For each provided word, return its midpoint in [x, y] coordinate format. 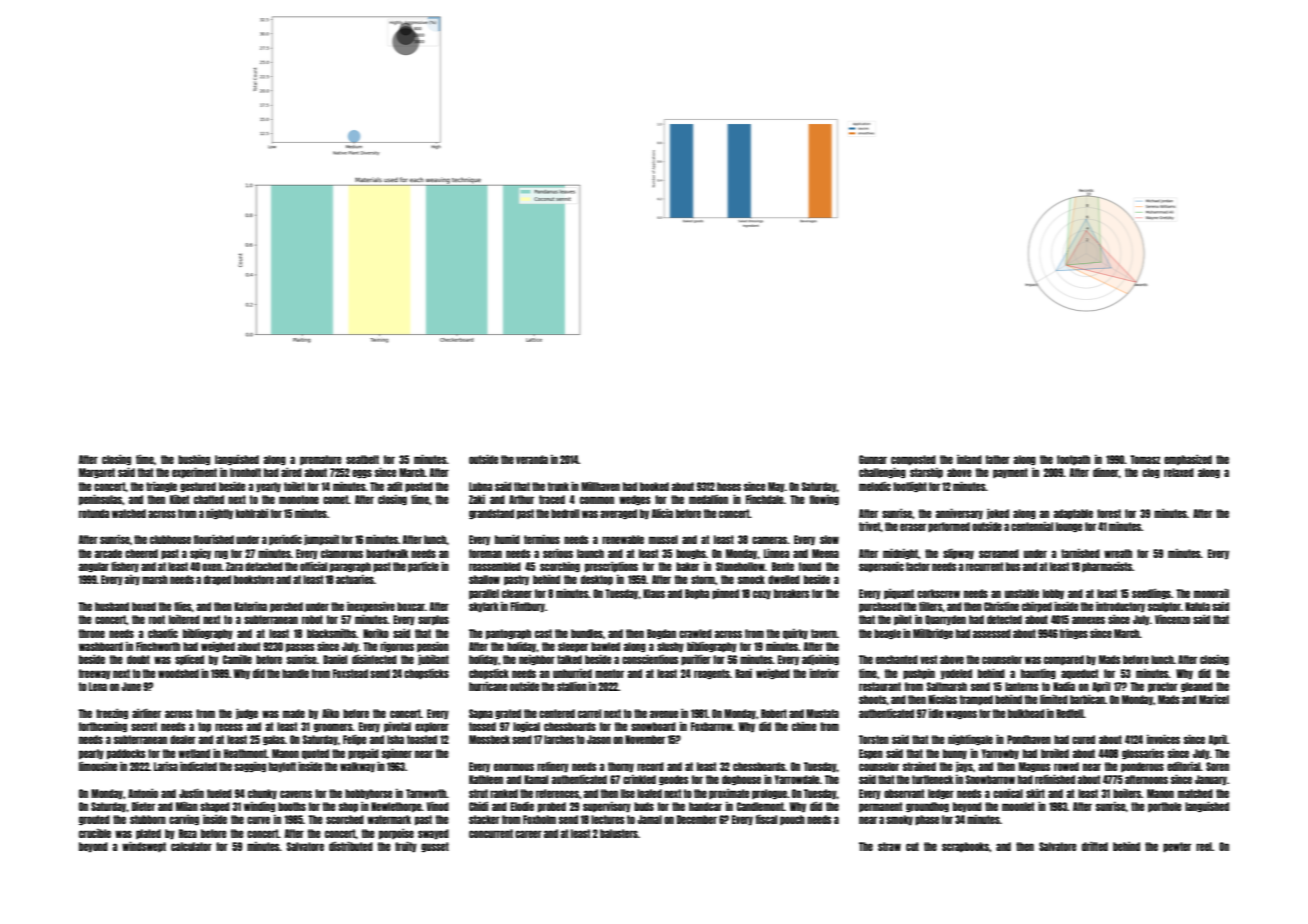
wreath [1118, 553]
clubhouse [170, 539]
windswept [144, 846]
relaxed [1179, 472]
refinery [553, 767]
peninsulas [100, 499]
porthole [1165, 807]
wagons [961, 714]
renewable [623, 539]
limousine [98, 766]
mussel [663, 539]
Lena [98, 686]
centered [557, 713]
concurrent [491, 833]
